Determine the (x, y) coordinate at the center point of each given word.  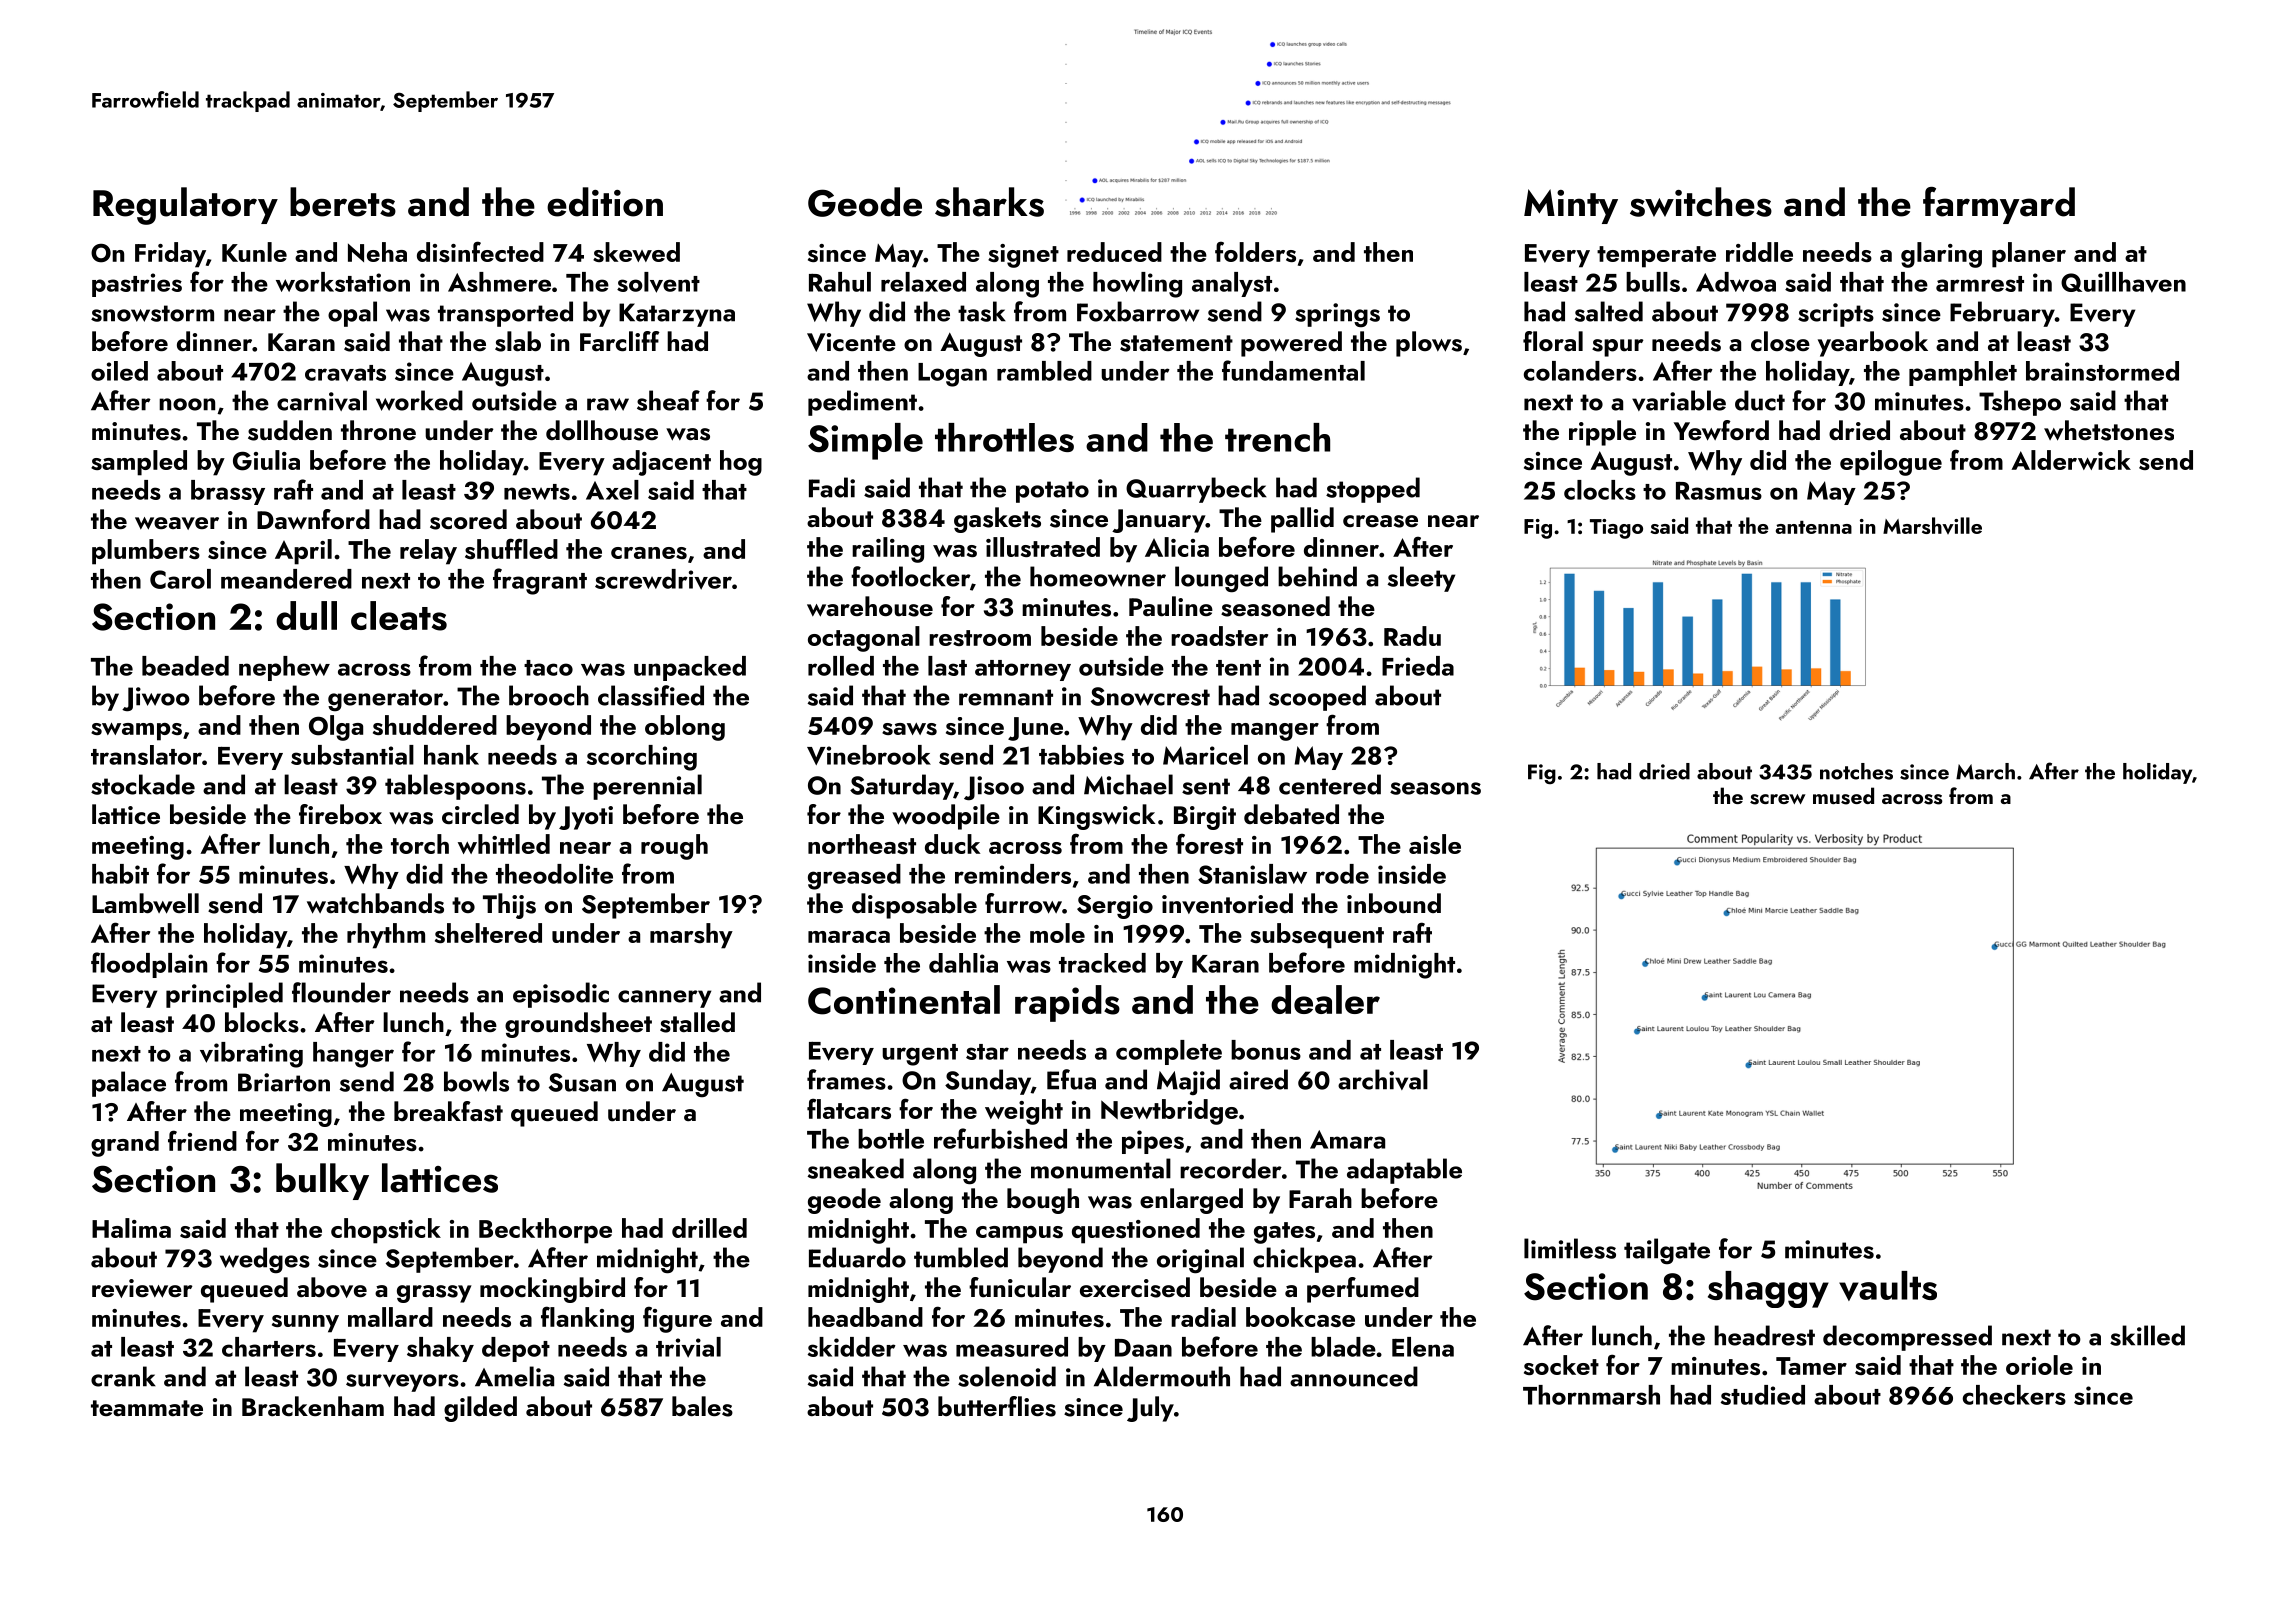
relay (428, 552)
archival (1383, 1079)
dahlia (963, 963)
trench (1277, 437)
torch (420, 844)
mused (1843, 796)
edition (605, 202)
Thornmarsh (1591, 1395)
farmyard (1999, 205)
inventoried (1227, 903)
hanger (353, 1055)
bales (702, 1406)
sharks (989, 202)
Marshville (1932, 525)
